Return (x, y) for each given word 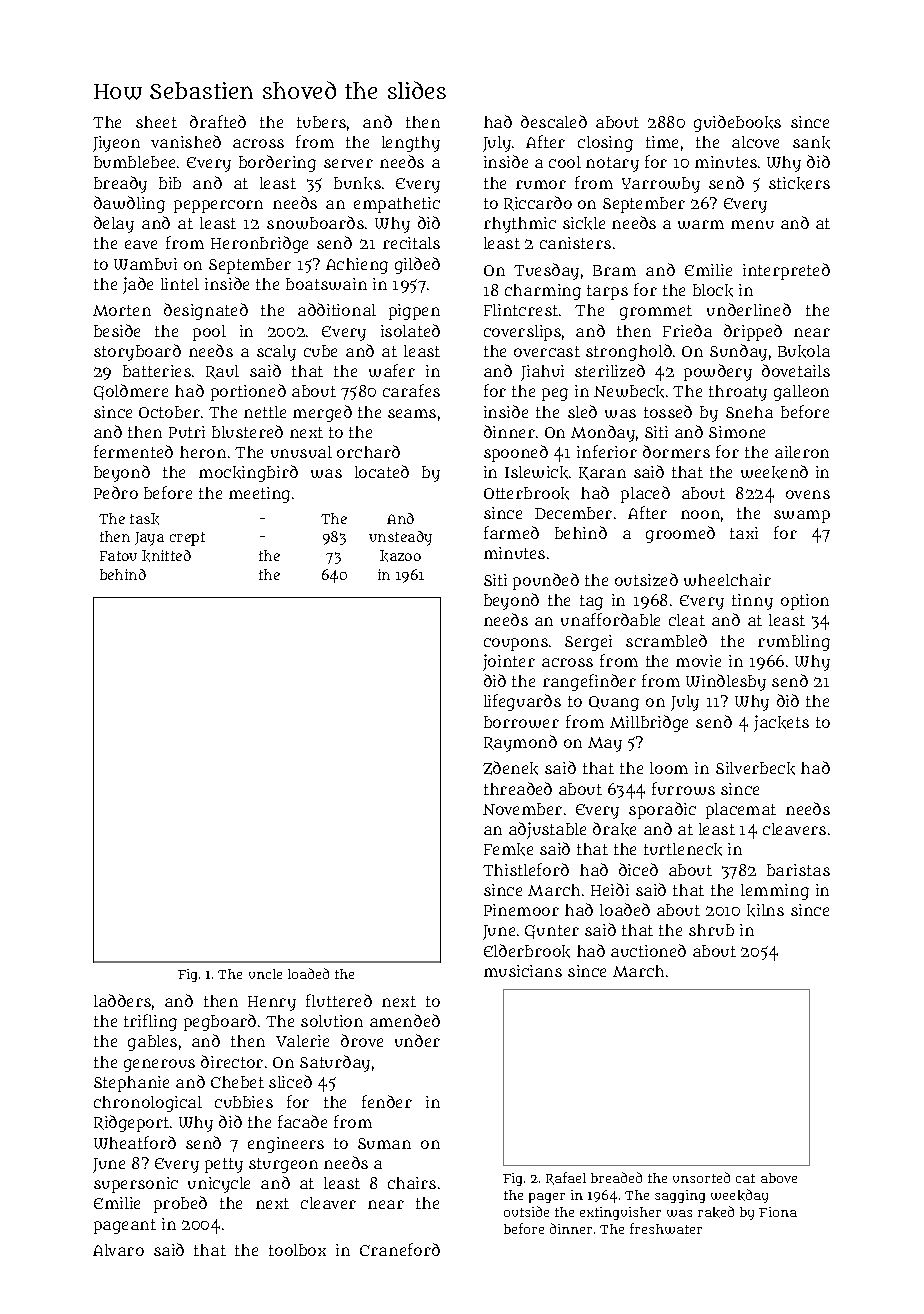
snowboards (315, 222)
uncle (265, 974)
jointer (509, 662)
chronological (148, 1104)
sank (811, 142)
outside (526, 1211)
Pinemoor (521, 910)
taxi (744, 533)
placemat (741, 811)
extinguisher (620, 1213)
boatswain (326, 284)
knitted (166, 556)
